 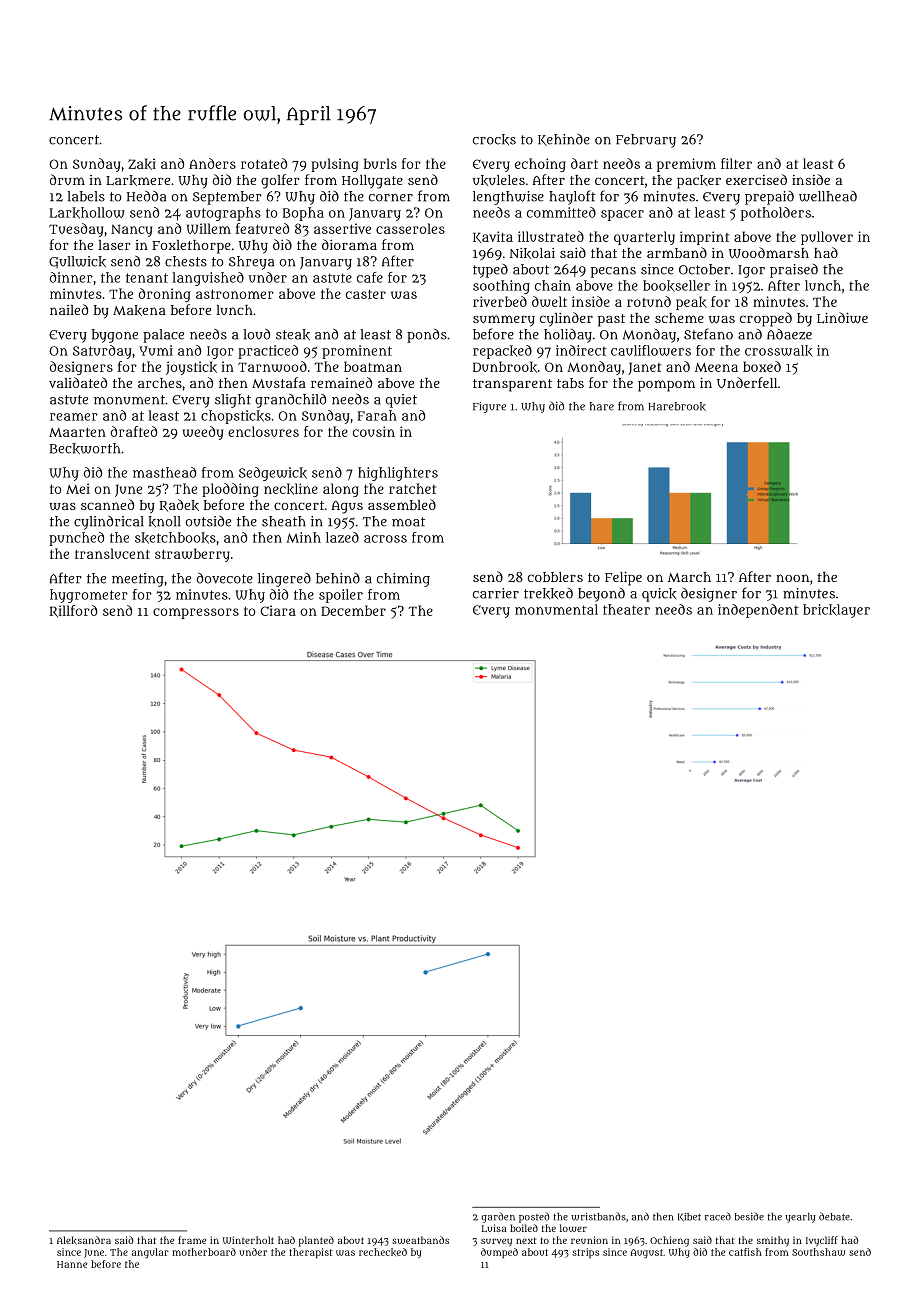 I want to click on bricklayer, so click(x=836, y=611).
